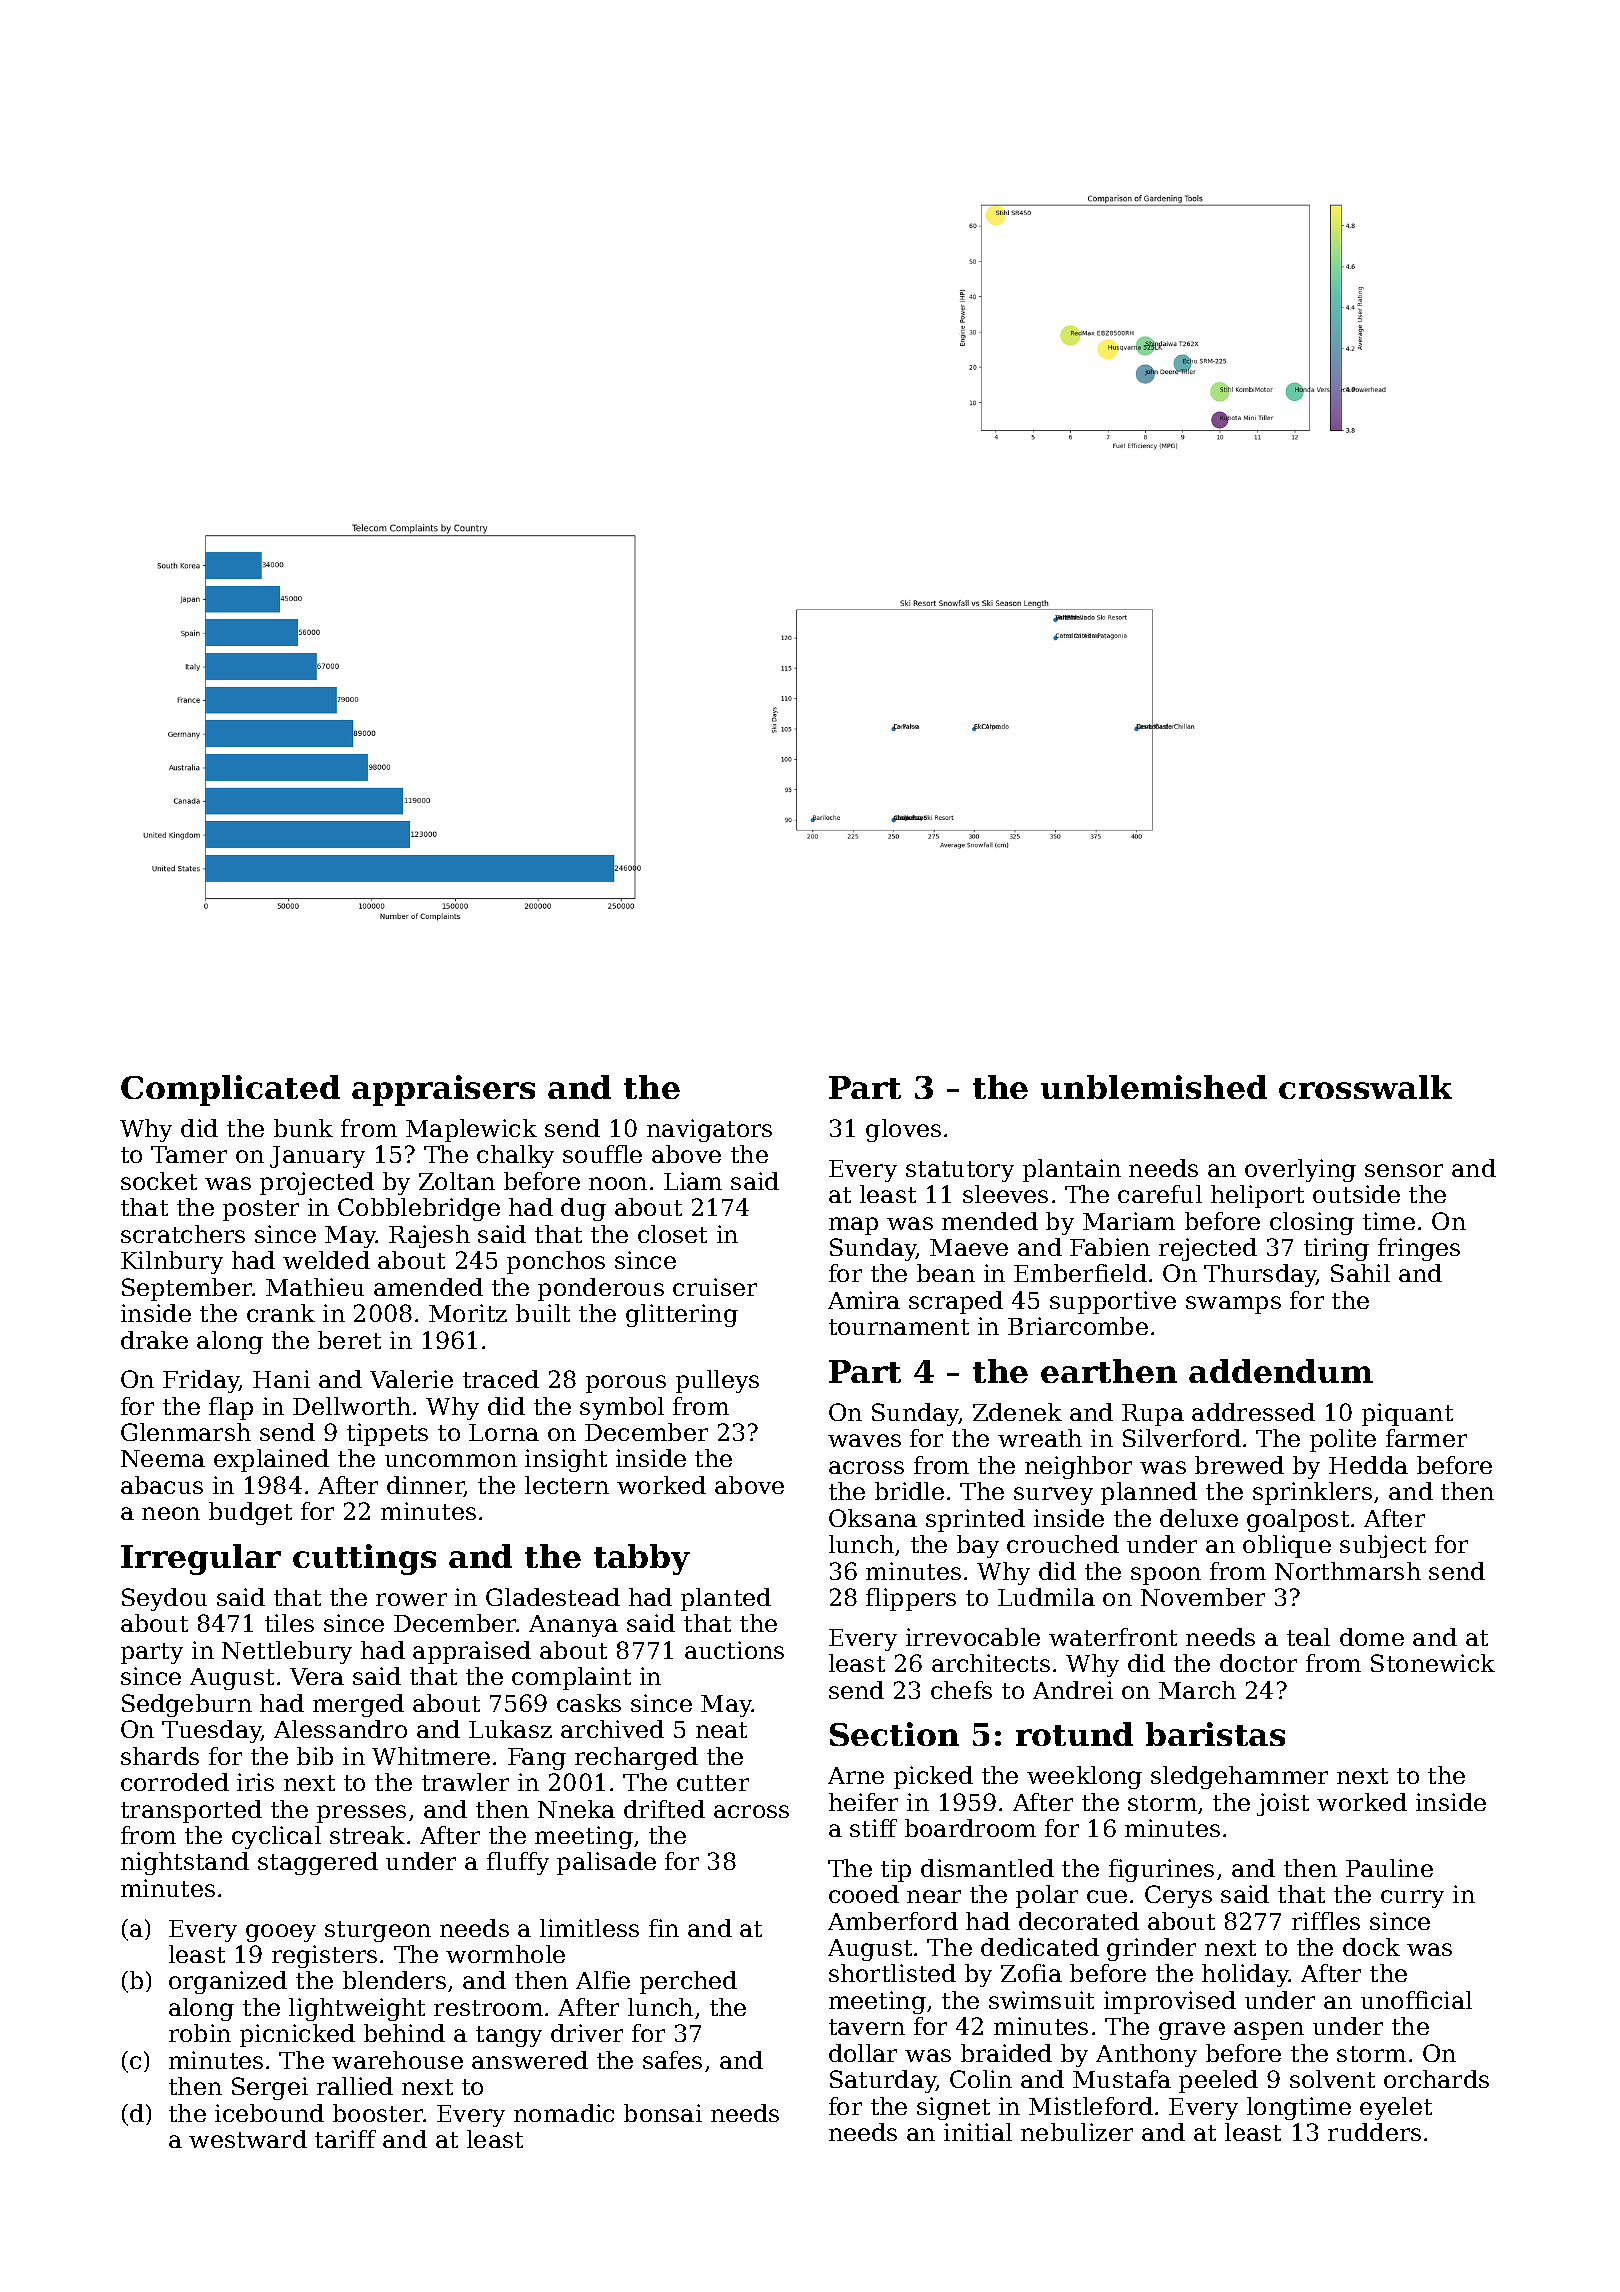  Describe the element at coordinates (909, 1491) in the document. I see `bridle` at that location.
